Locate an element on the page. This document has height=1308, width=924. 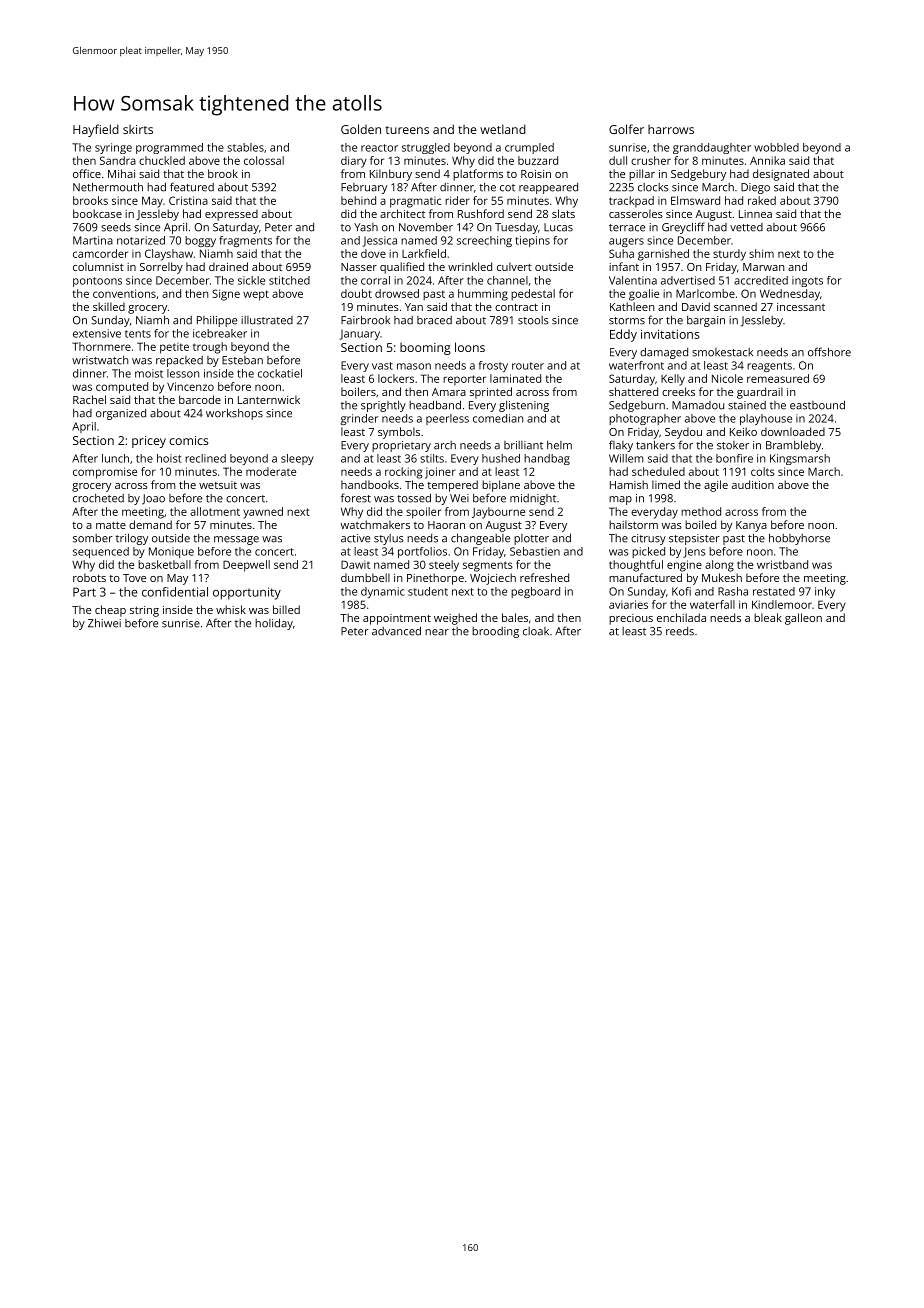
holiday is located at coordinates (274, 624).
